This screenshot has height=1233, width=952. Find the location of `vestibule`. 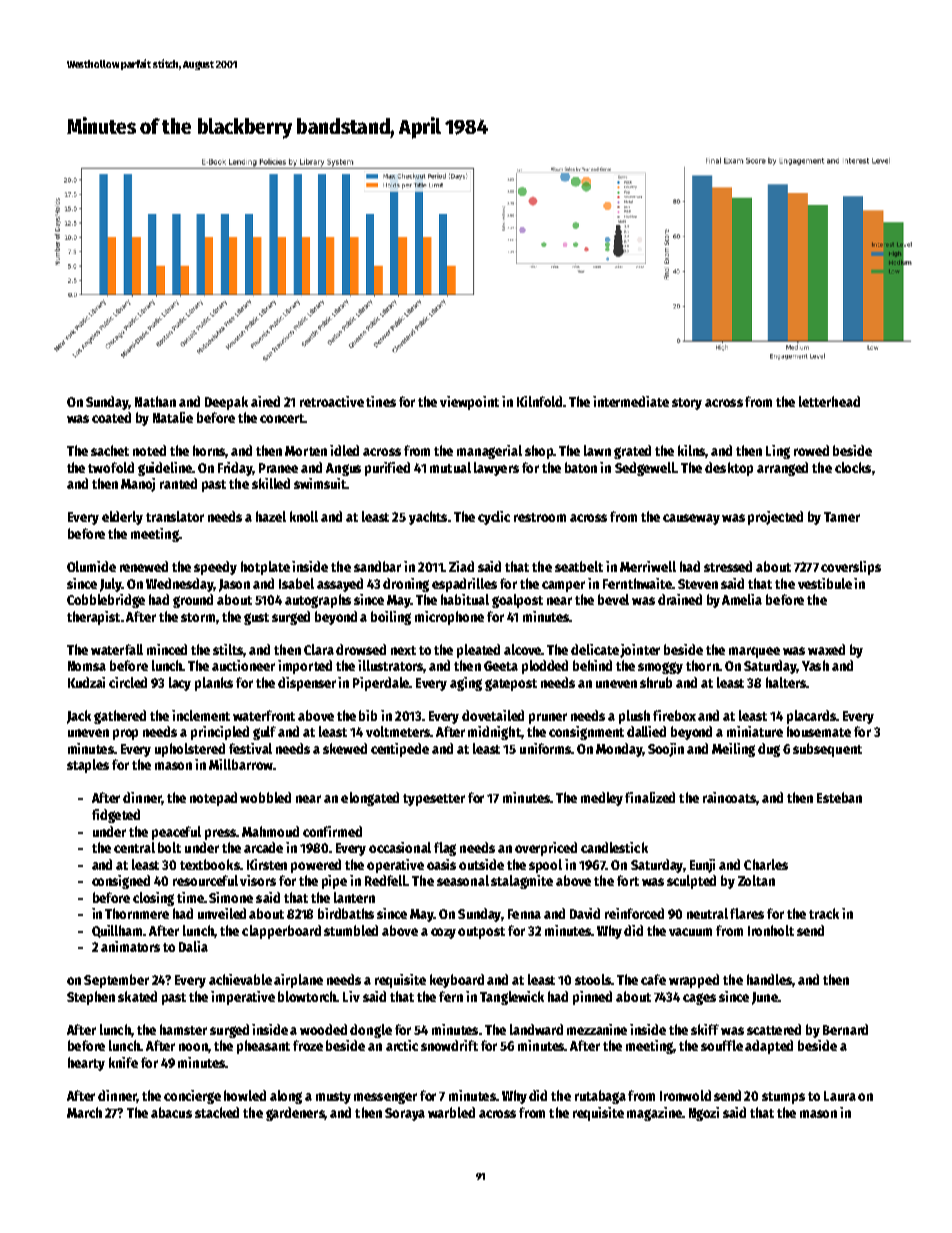

vestibule is located at coordinates (825, 583).
